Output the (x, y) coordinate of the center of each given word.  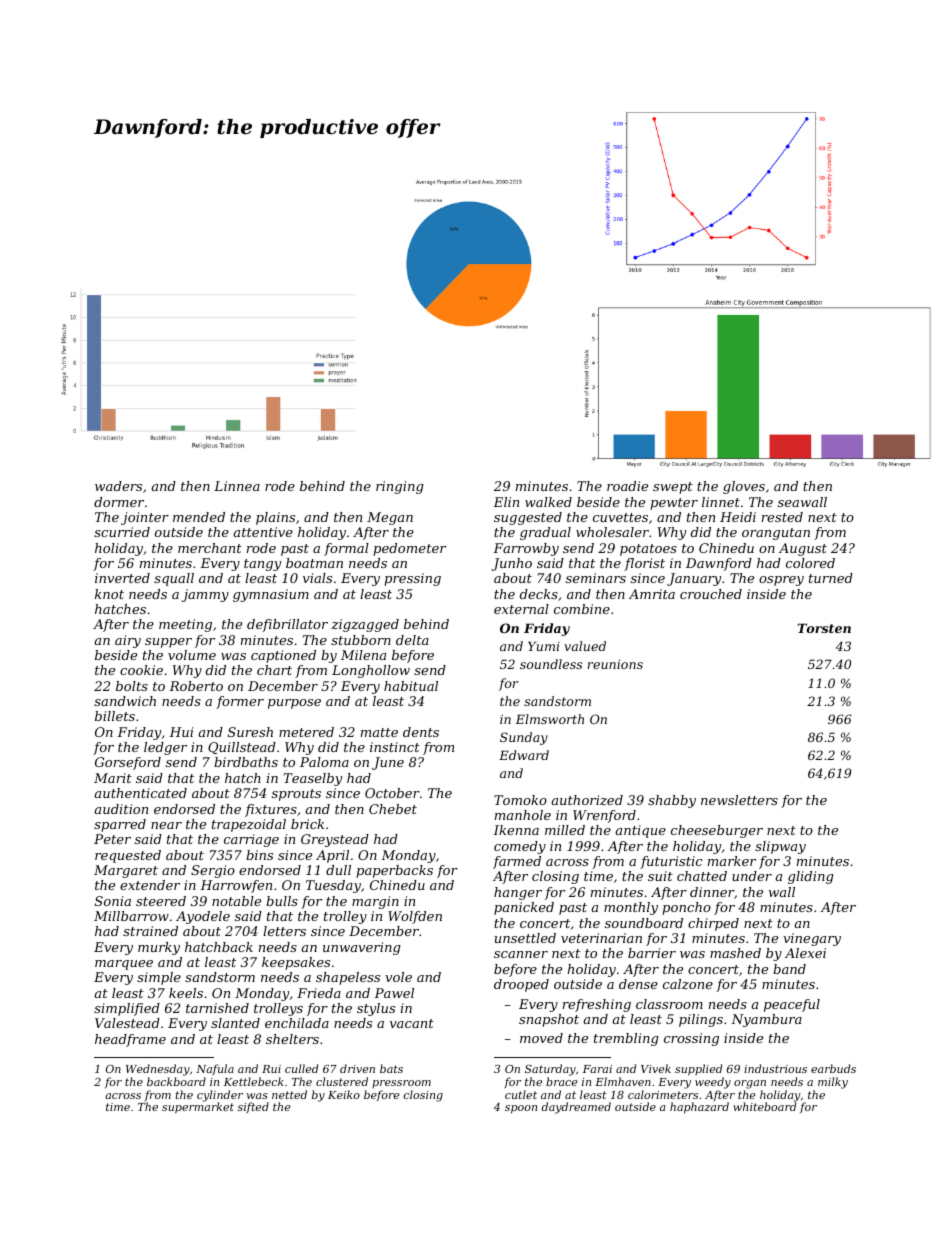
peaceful (792, 1005)
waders (118, 486)
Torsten (824, 628)
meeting (185, 625)
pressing (412, 579)
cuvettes (620, 517)
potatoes (648, 550)
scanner (521, 954)
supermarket (198, 1107)
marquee (124, 965)
